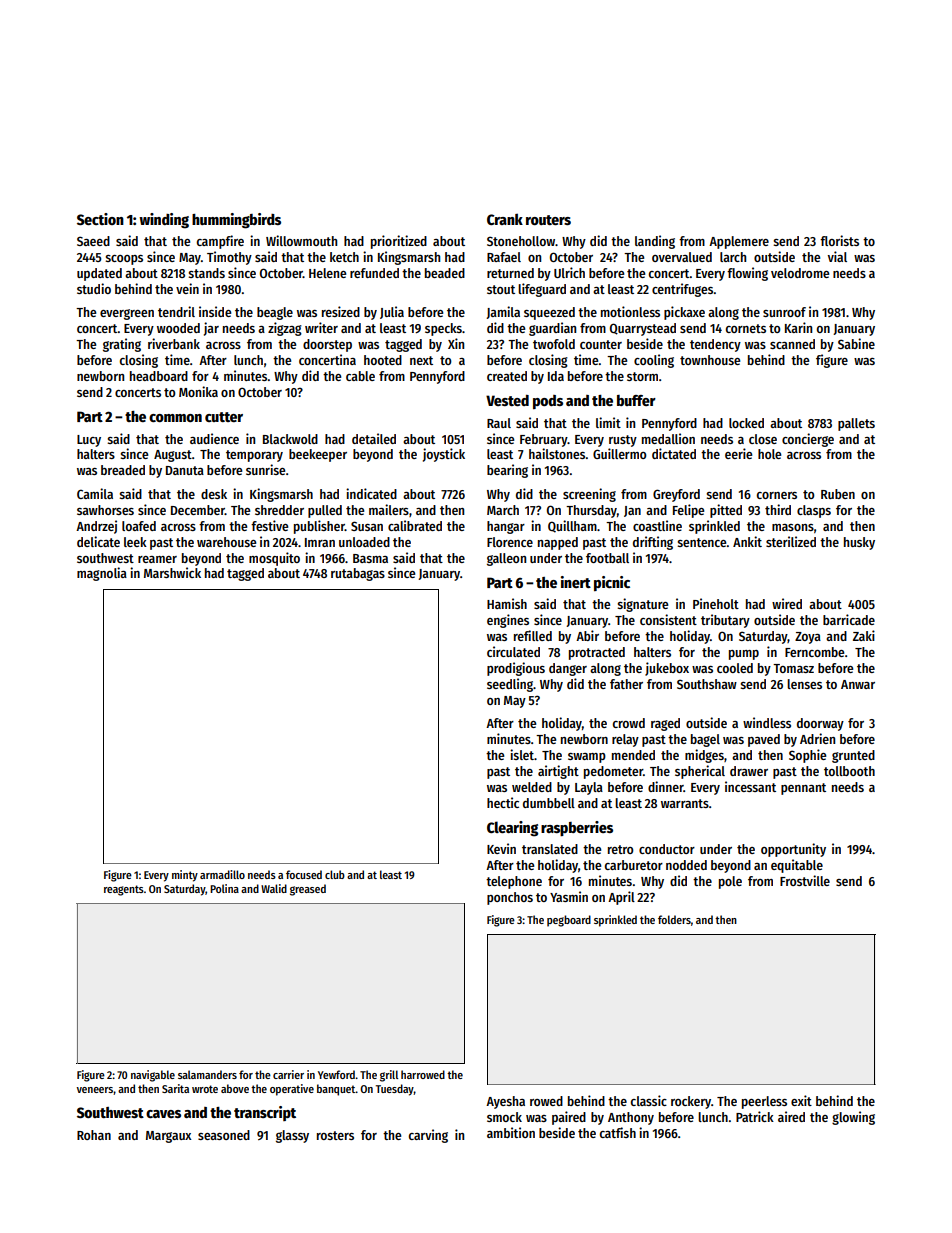 The height and width of the document is (1233, 952). I want to click on Danuta, so click(185, 470).
